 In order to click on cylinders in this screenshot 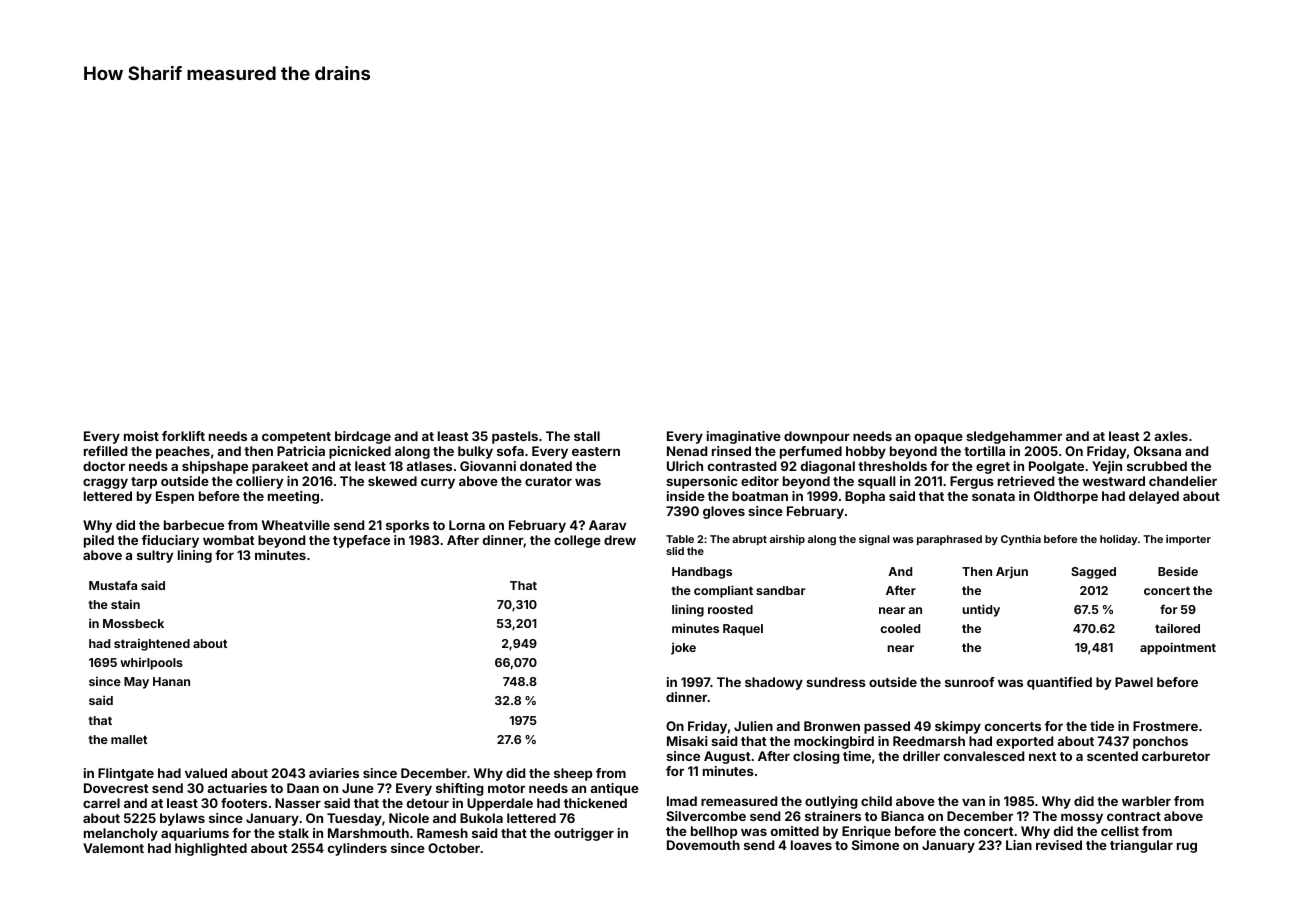, I will do `click(357, 849)`.
